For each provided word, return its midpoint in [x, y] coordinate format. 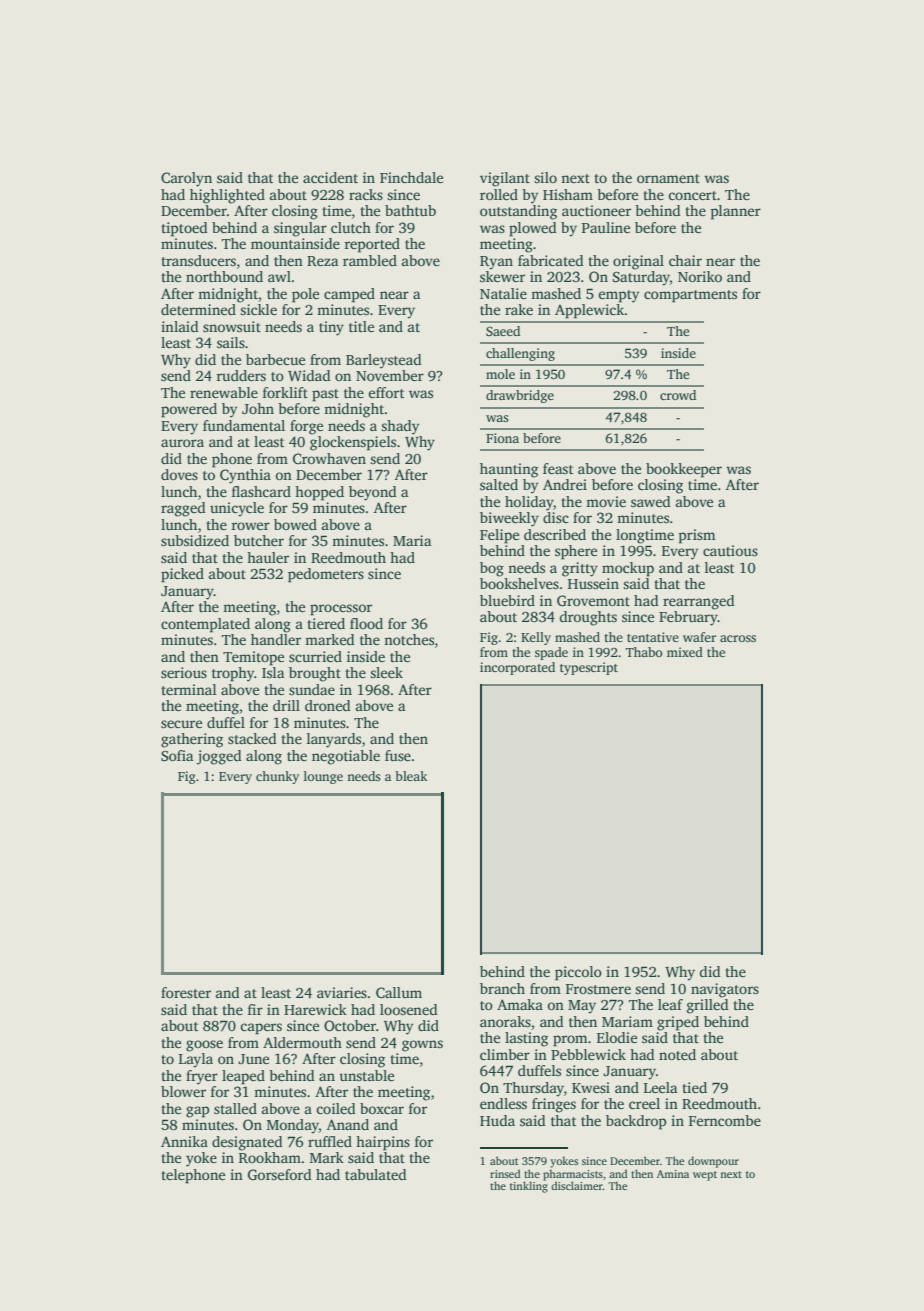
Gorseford [280, 1174]
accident [330, 177]
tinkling [529, 1187]
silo [545, 177]
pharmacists [573, 1175]
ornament [668, 178]
